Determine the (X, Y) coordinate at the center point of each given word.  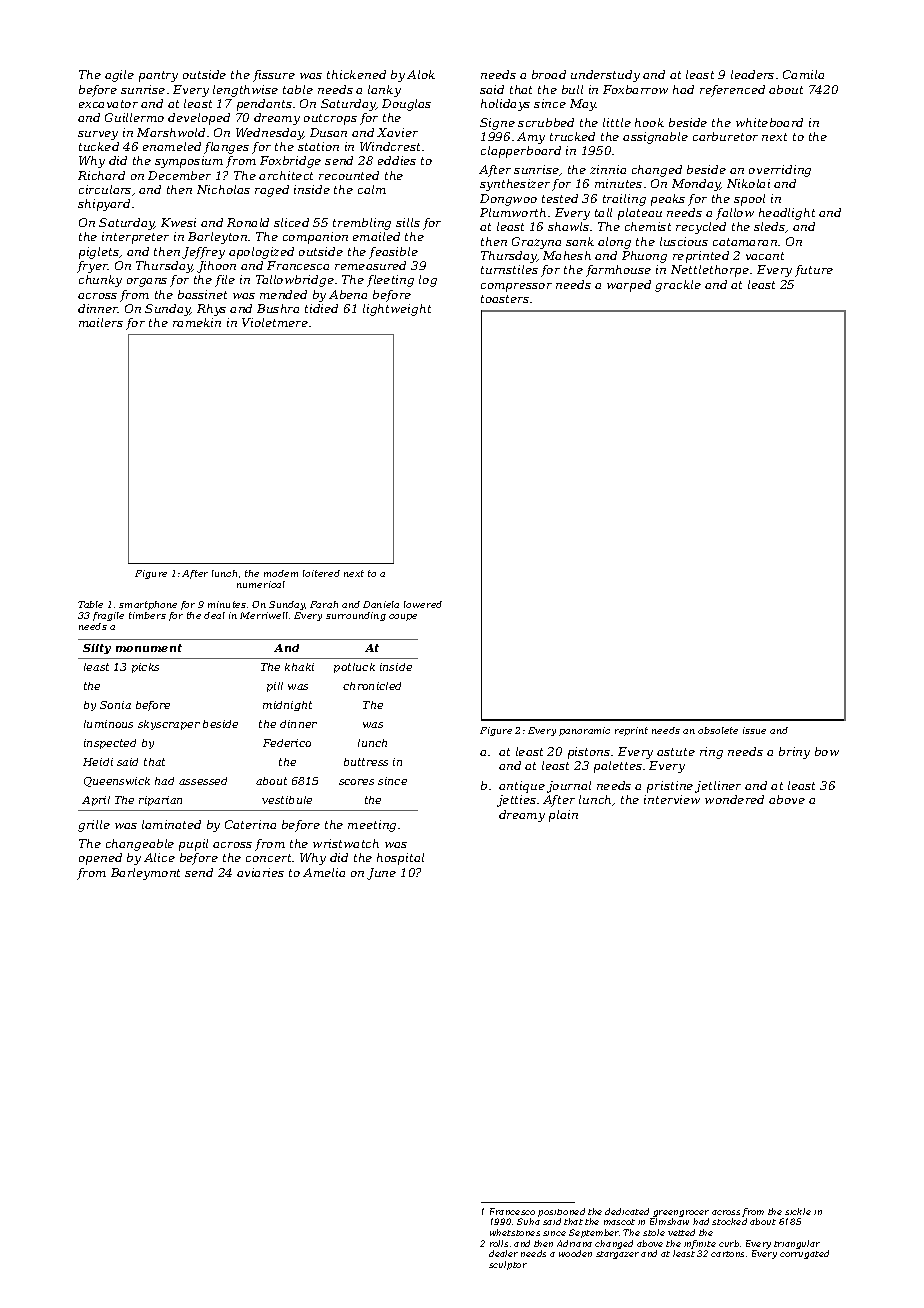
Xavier (397, 132)
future (814, 271)
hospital (400, 859)
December (179, 175)
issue (754, 730)
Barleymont (145, 874)
